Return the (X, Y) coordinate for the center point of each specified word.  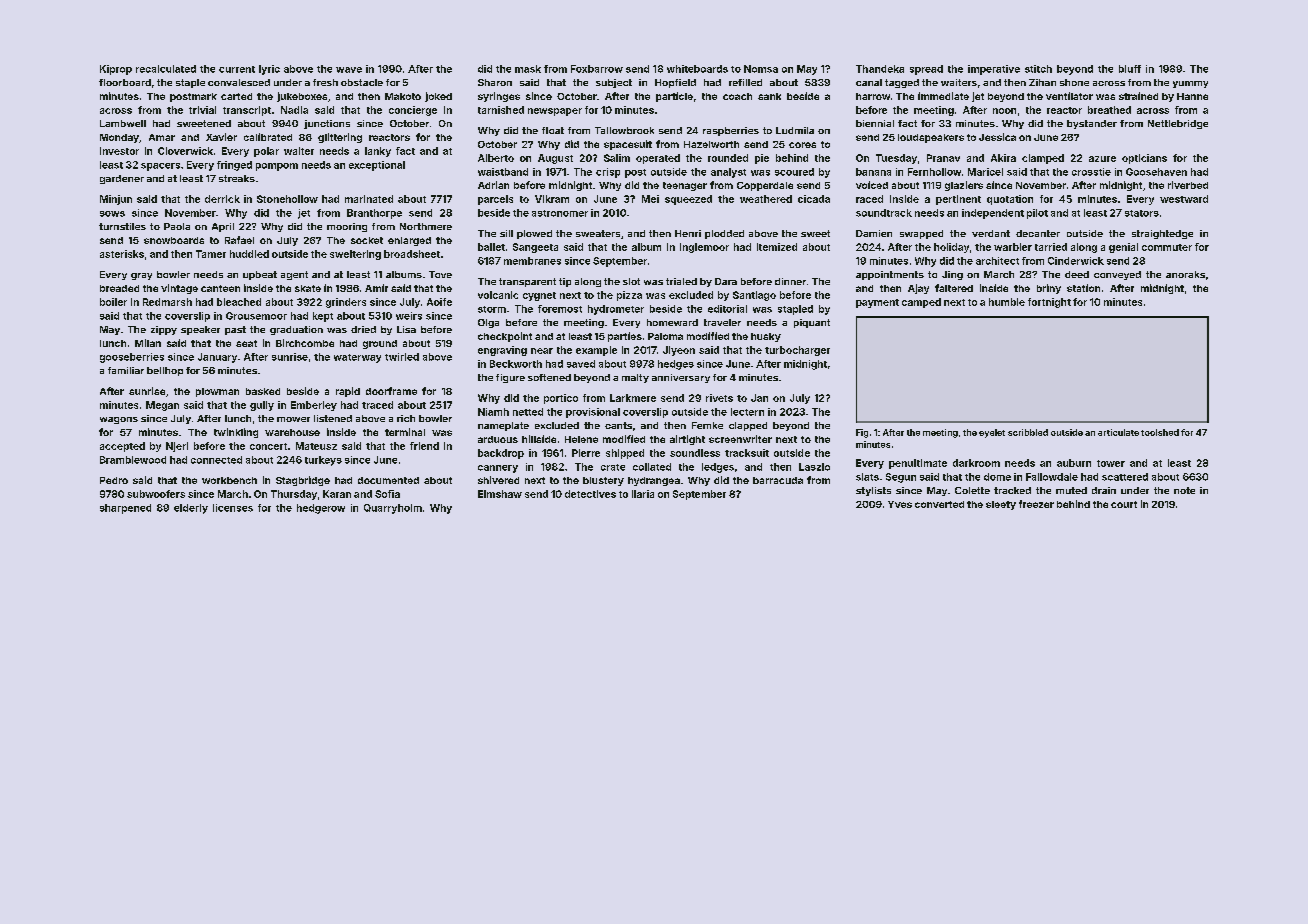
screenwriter (740, 439)
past (235, 330)
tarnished (501, 110)
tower (1111, 463)
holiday (951, 248)
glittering (340, 138)
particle (674, 97)
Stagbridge (303, 481)
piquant (812, 323)
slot (631, 281)
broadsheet (412, 254)
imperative (994, 70)
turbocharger (797, 351)
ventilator (1069, 96)
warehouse (292, 432)
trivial (202, 110)
